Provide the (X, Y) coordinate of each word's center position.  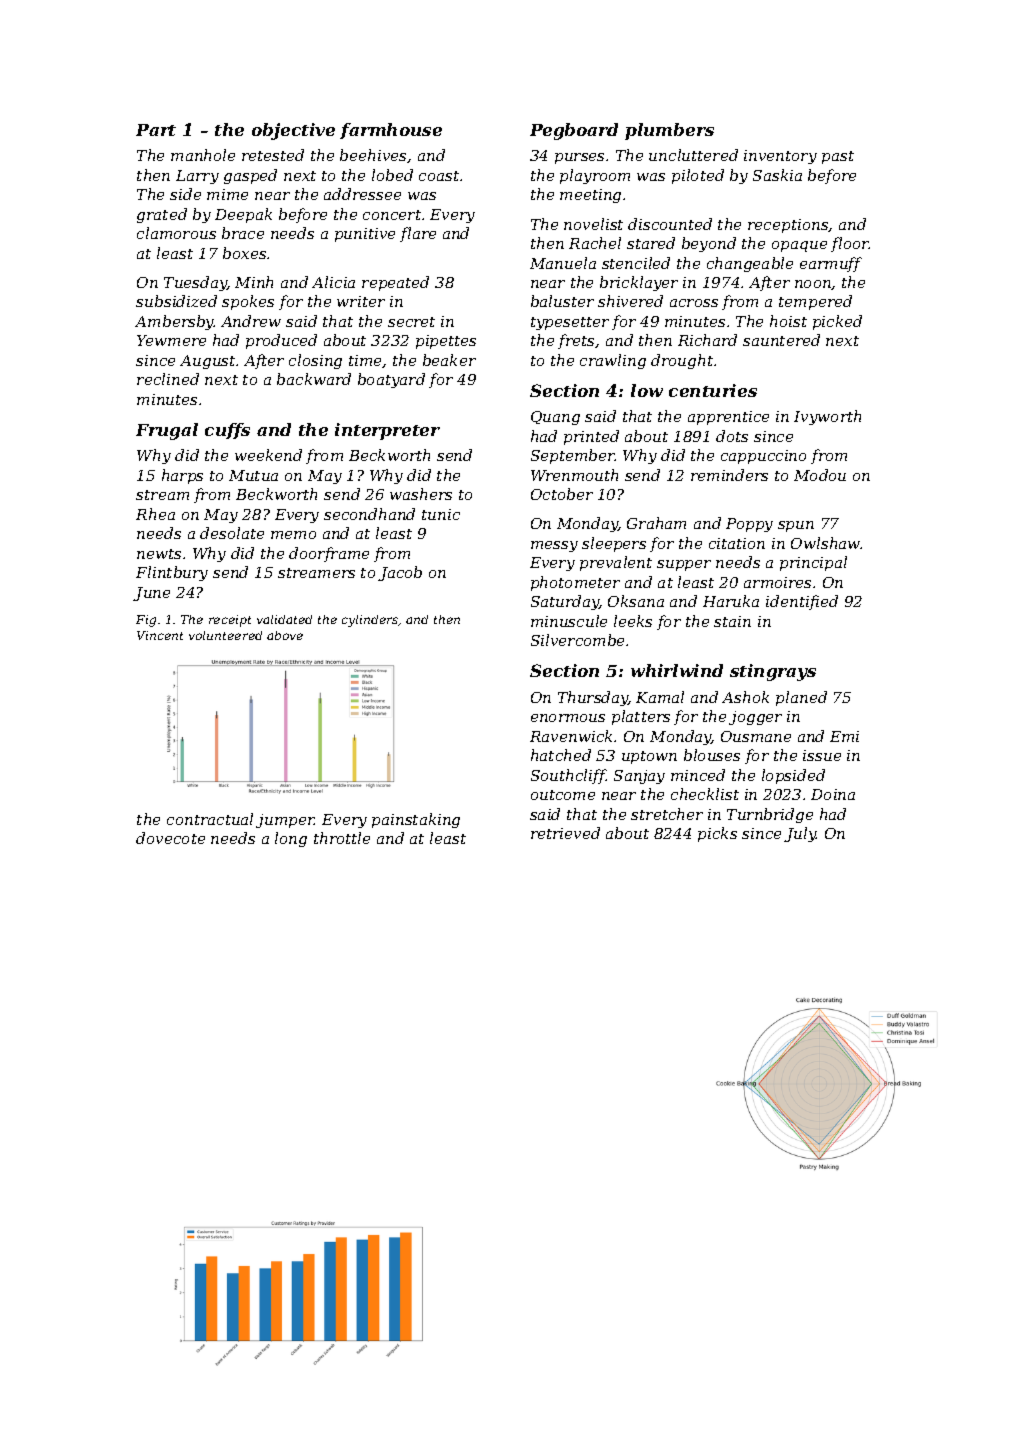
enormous (568, 718)
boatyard (391, 380)
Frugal (167, 431)
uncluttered (693, 155)
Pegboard (574, 131)
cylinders (370, 621)
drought (682, 361)
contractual (210, 819)
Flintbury (172, 573)
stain (732, 621)
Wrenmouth (574, 475)
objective (293, 131)
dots (732, 436)
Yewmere (171, 340)
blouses (712, 755)
